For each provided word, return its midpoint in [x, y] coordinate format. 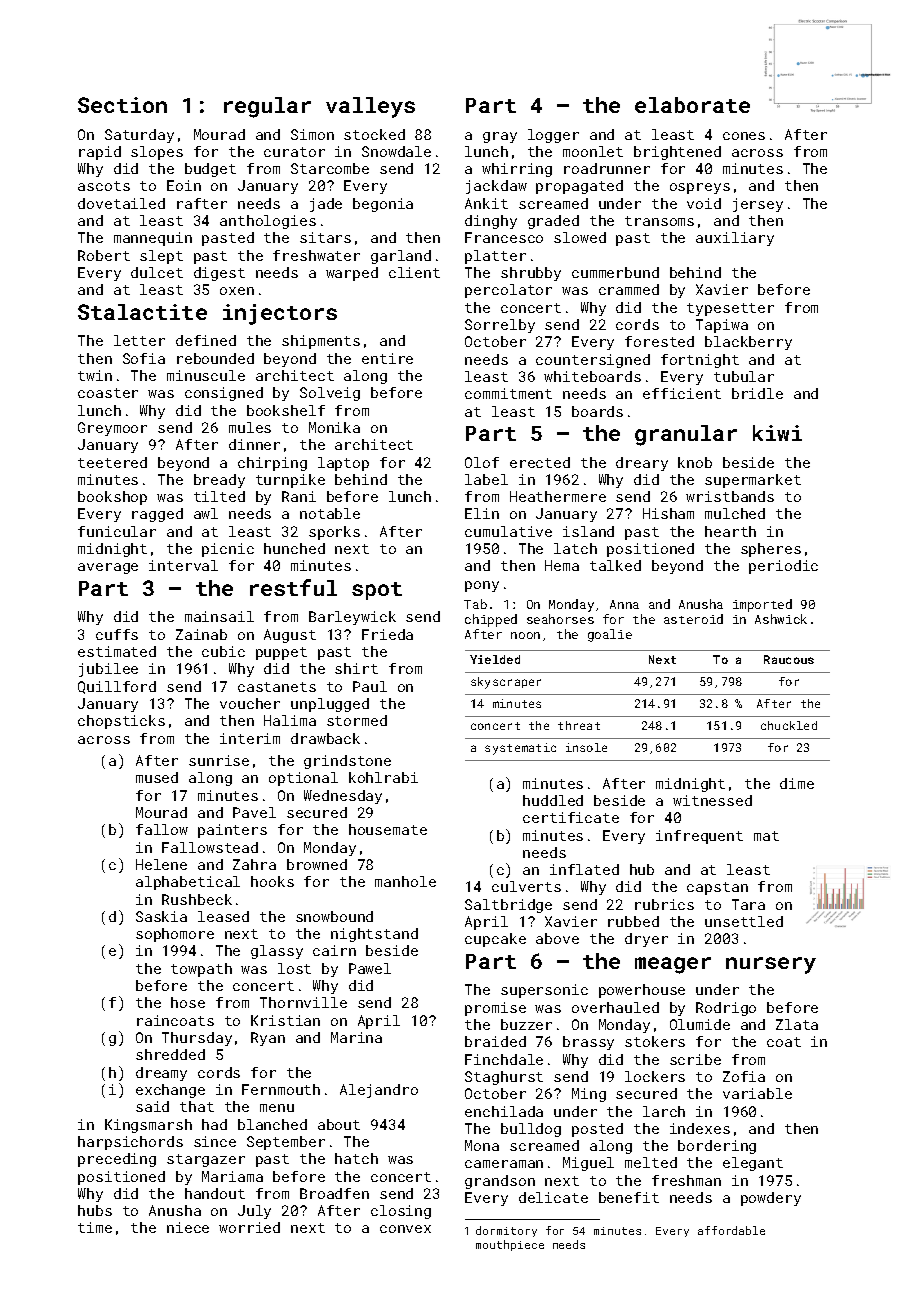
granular [686, 435]
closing [401, 1212]
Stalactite [142, 312]
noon [525, 635]
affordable [731, 1230]
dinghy [491, 222]
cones [744, 136]
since [215, 1141]
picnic [228, 550]
